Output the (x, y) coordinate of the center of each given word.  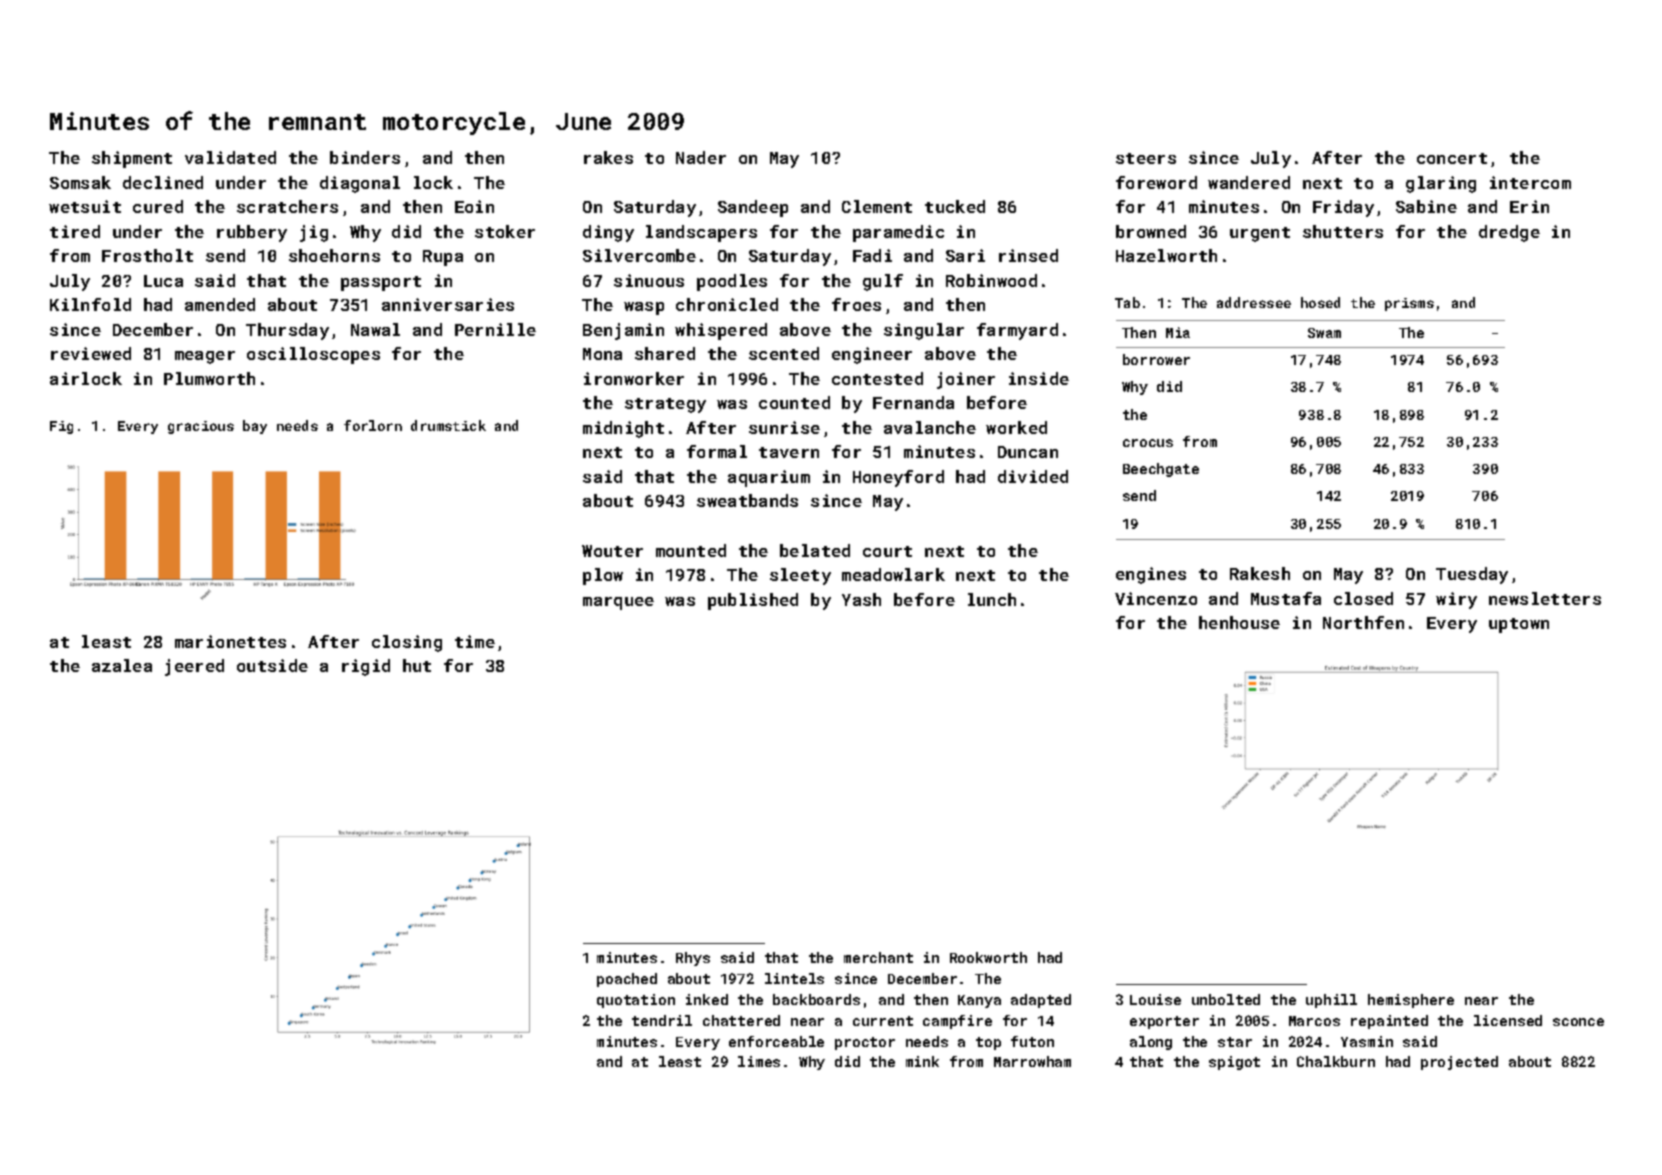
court (887, 551)
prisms (1409, 304)
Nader (701, 157)
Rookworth (988, 957)
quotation (636, 1001)
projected (1459, 1063)
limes (759, 1061)
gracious (201, 427)
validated (230, 157)
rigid (366, 667)
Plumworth (209, 378)
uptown (1519, 625)
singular (924, 331)
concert (1452, 158)
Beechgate (1161, 470)
